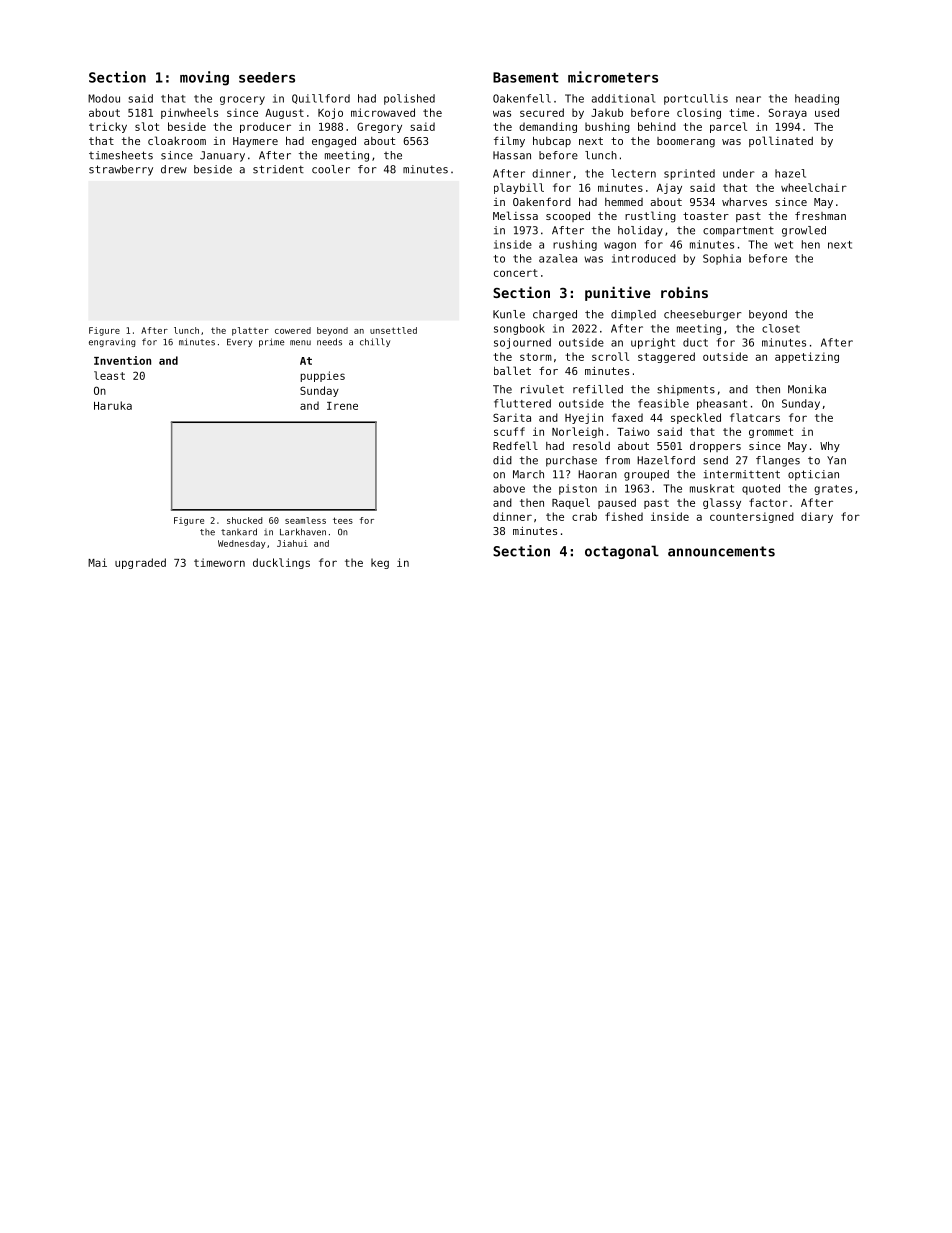  Describe the element at coordinates (622, 552) in the image. I see `octagonal` at that location.
